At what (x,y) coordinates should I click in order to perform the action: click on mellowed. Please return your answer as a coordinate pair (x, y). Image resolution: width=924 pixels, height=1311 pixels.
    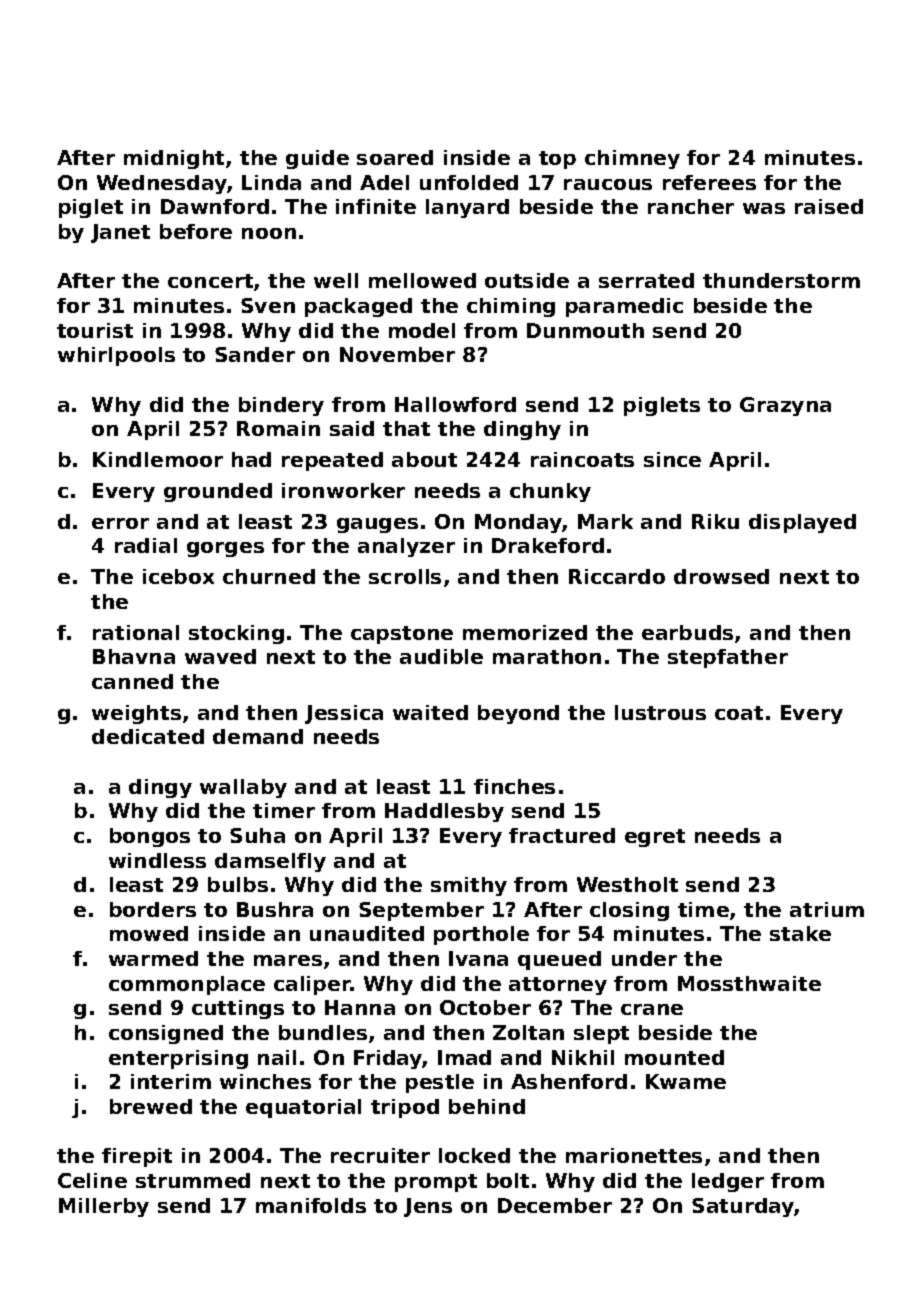
    Looking at the image, I should click on (422, 280).
